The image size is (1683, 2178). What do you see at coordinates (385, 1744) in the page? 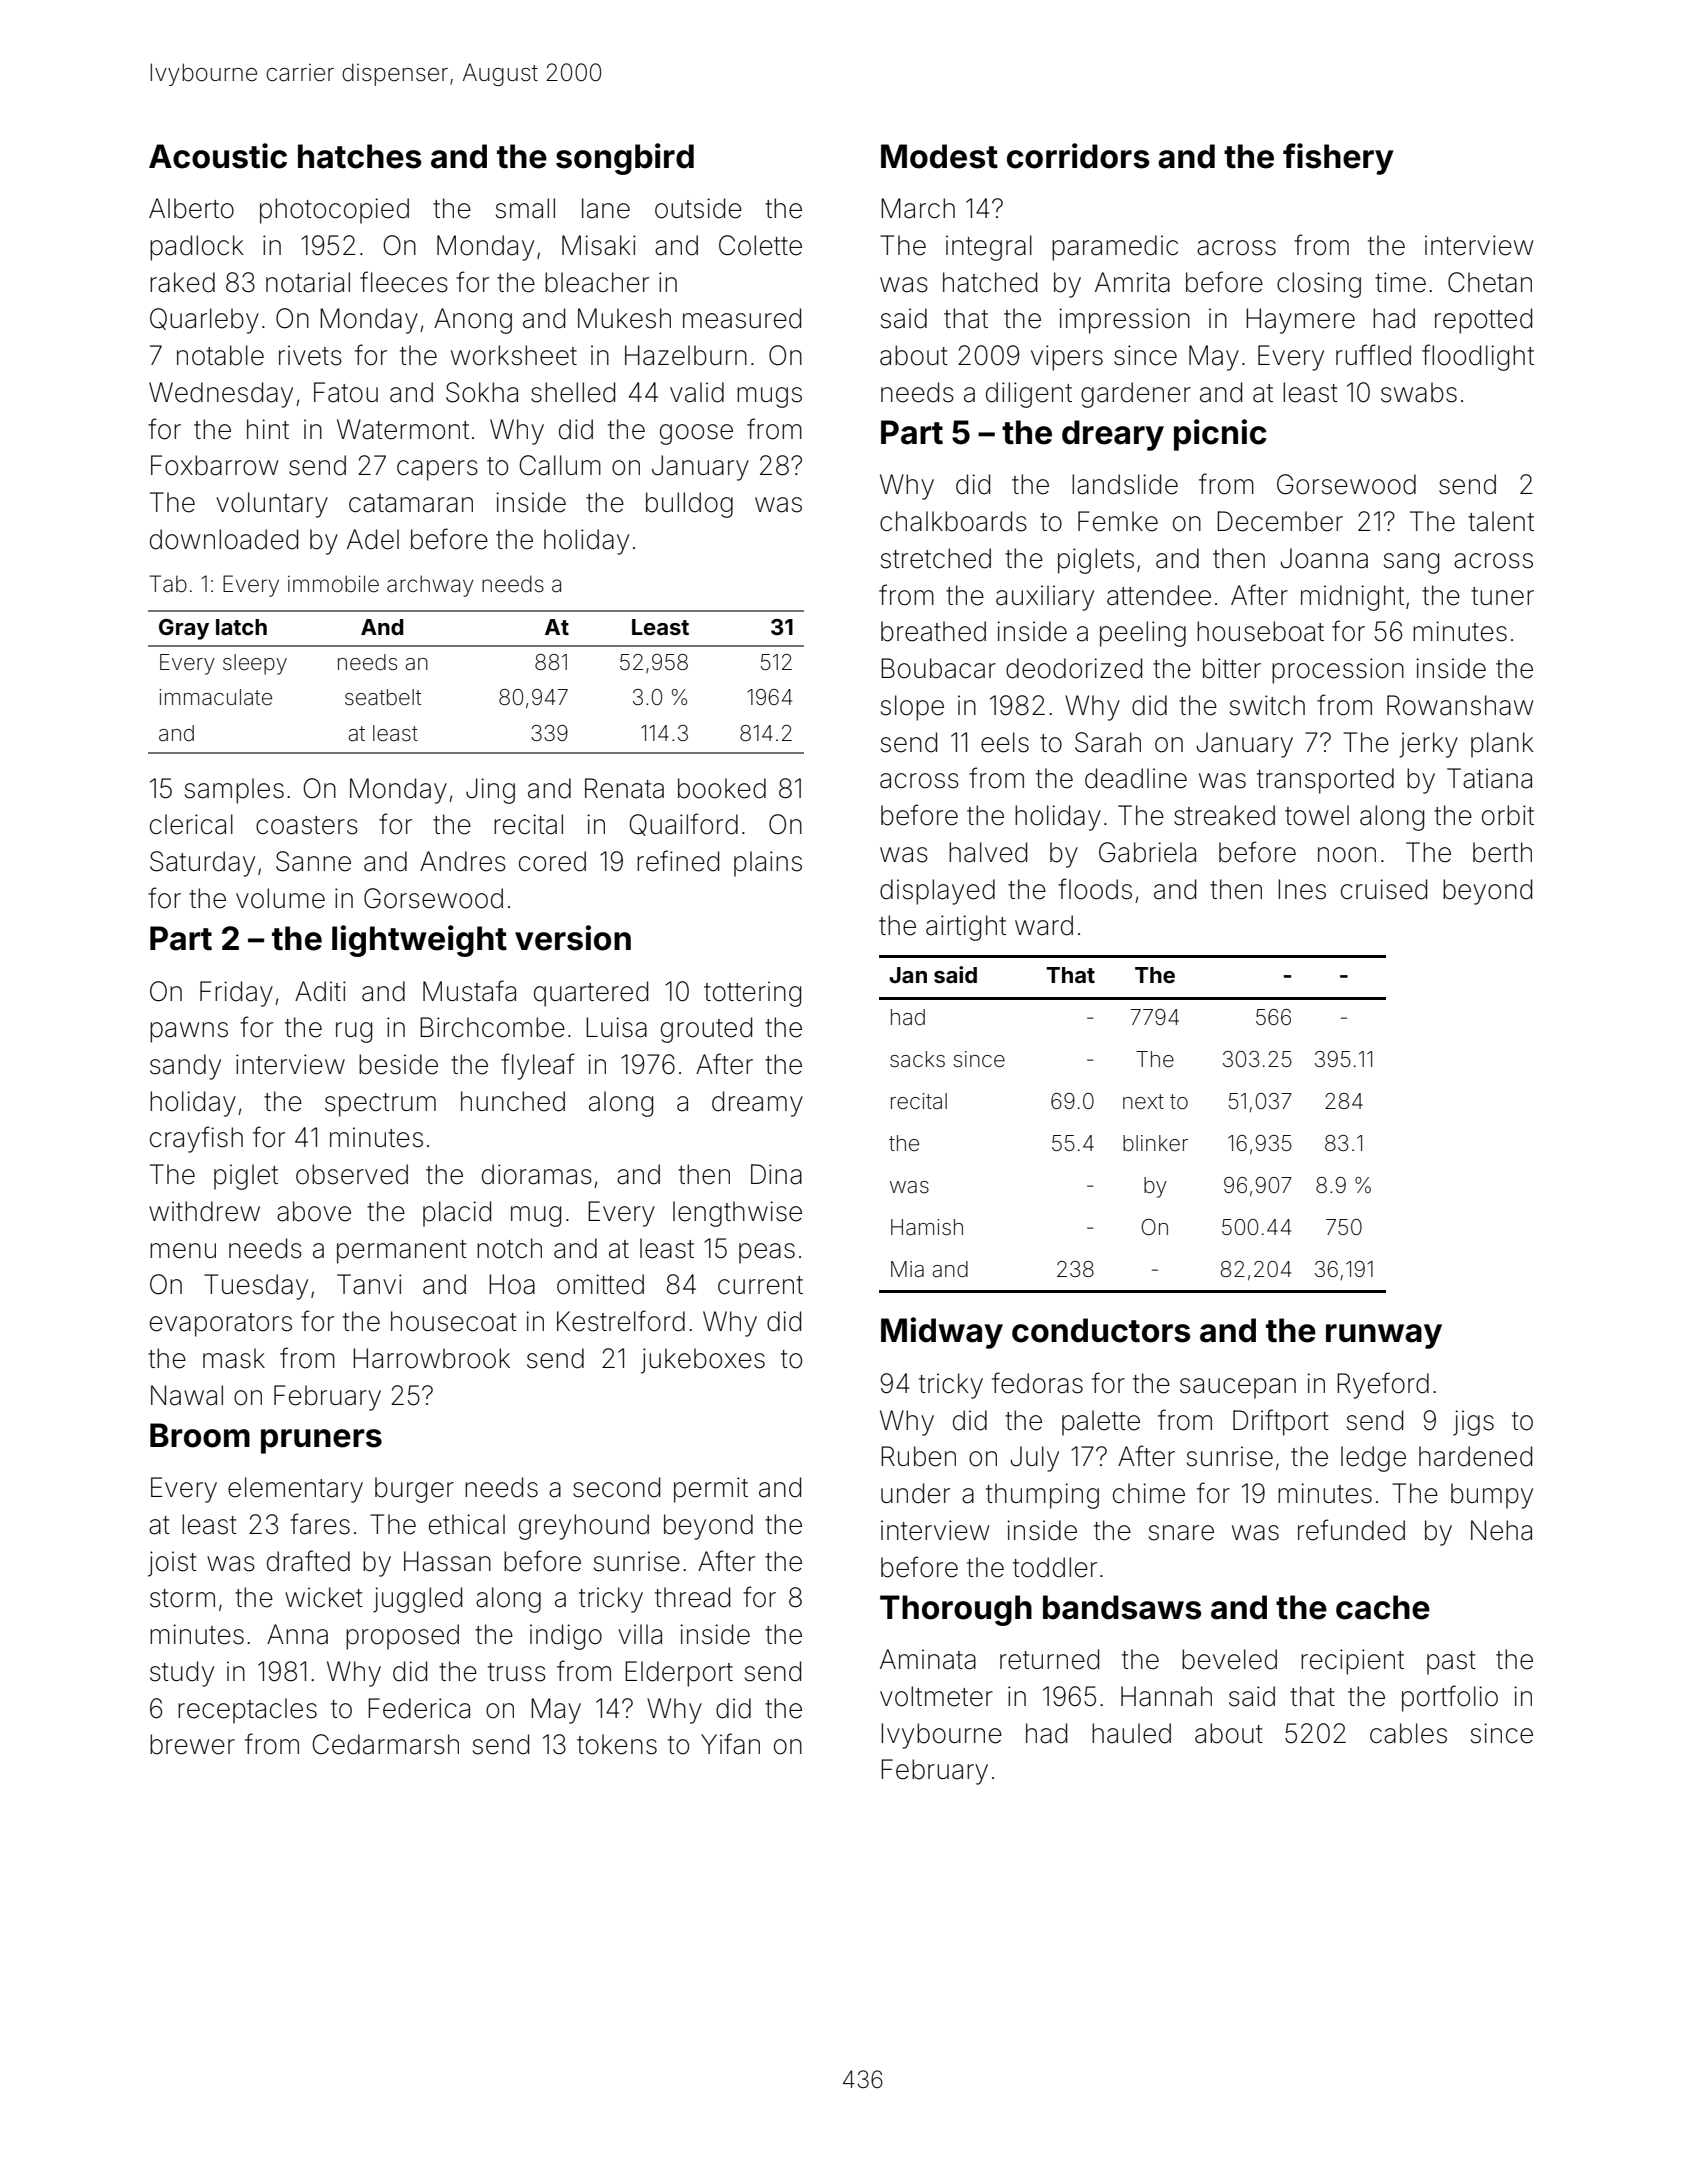
I see `Cedarmarsh` at bounding box center [385, 1744].
